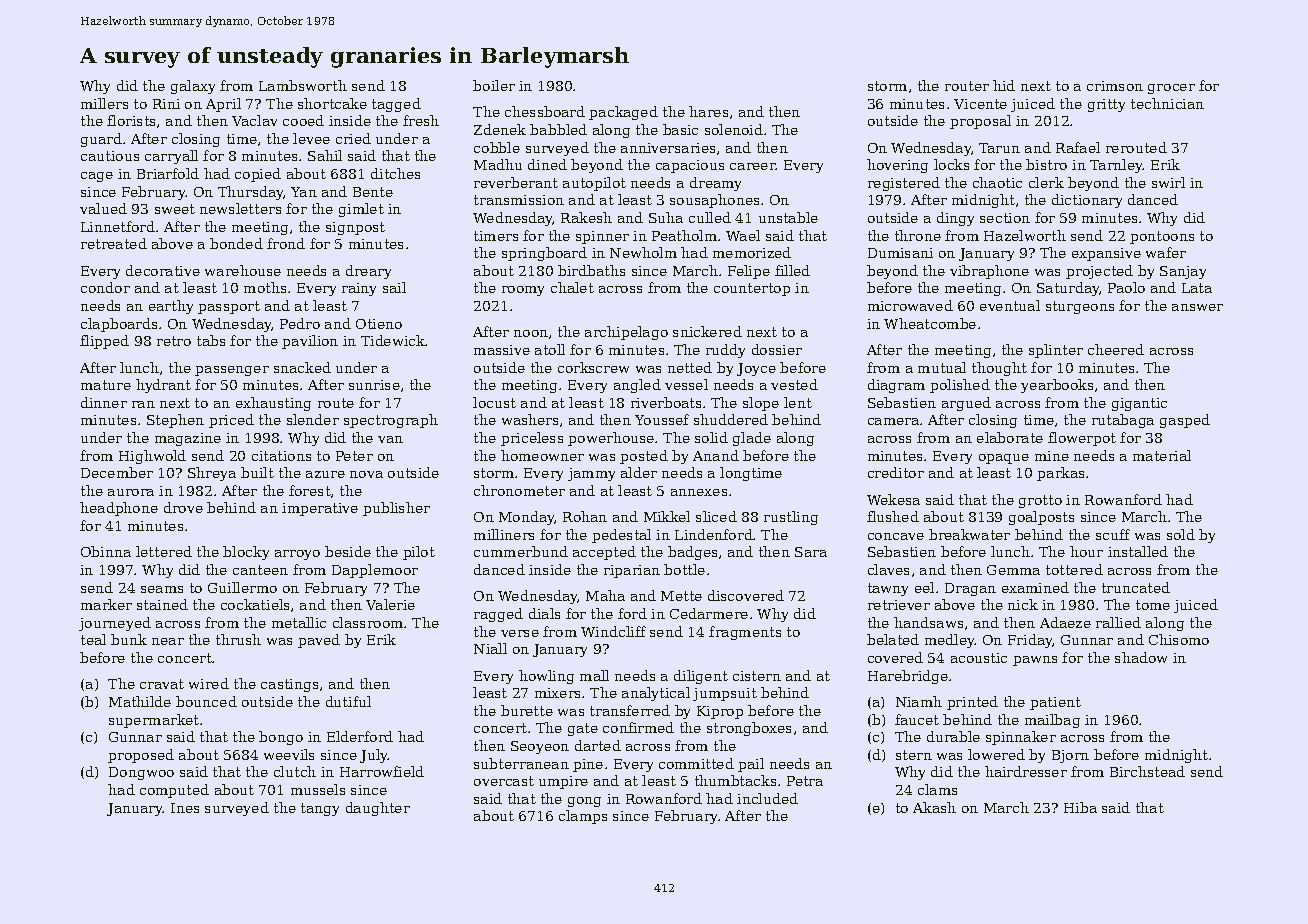 The height and width of the screenshot is (924, 1308). What do you see at coordinates (1115, 86) in the screenshot?
I see `crimson` at bounding box center [1115, 86].
